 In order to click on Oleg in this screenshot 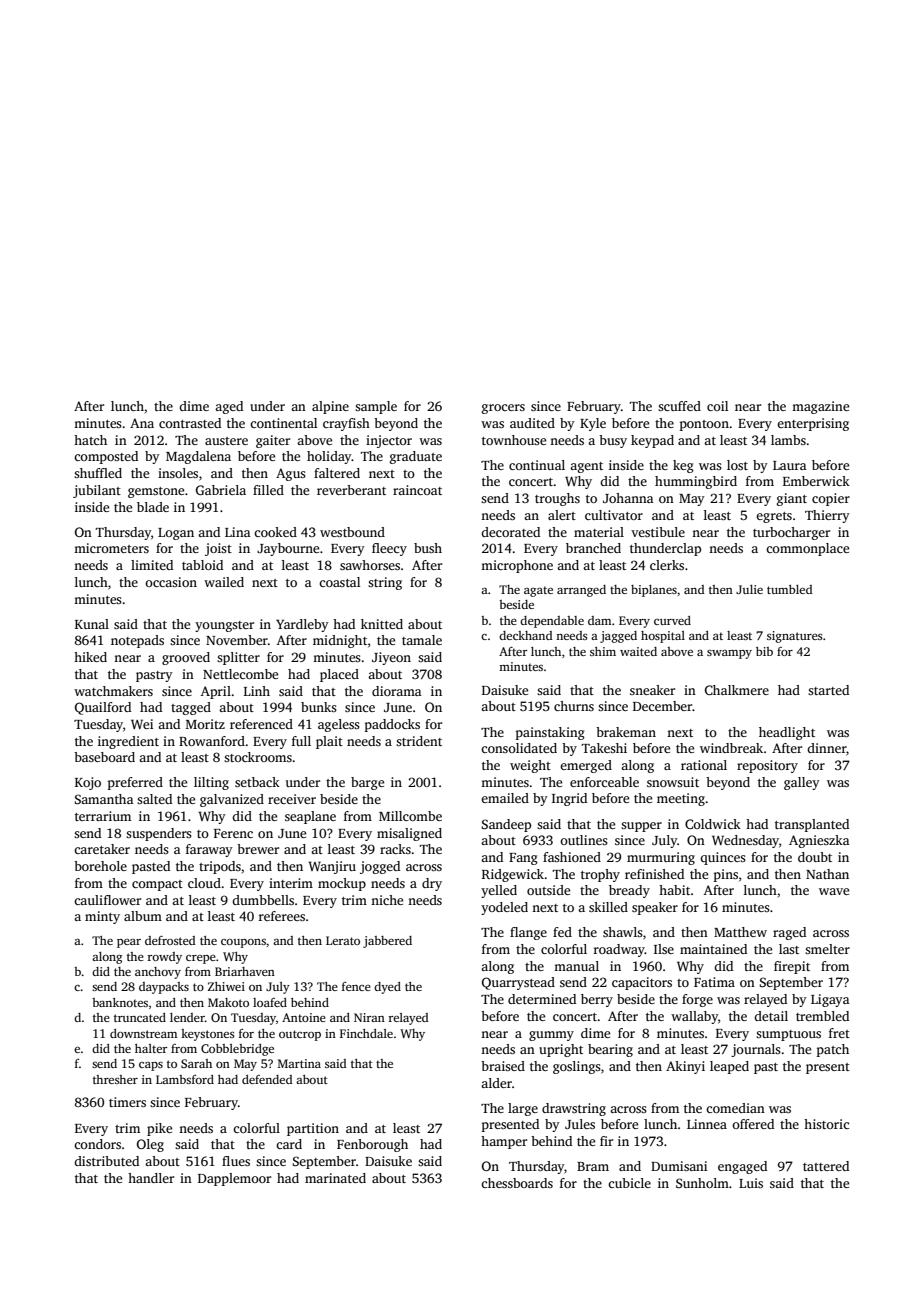, I will do `click(150, 1145)`.
